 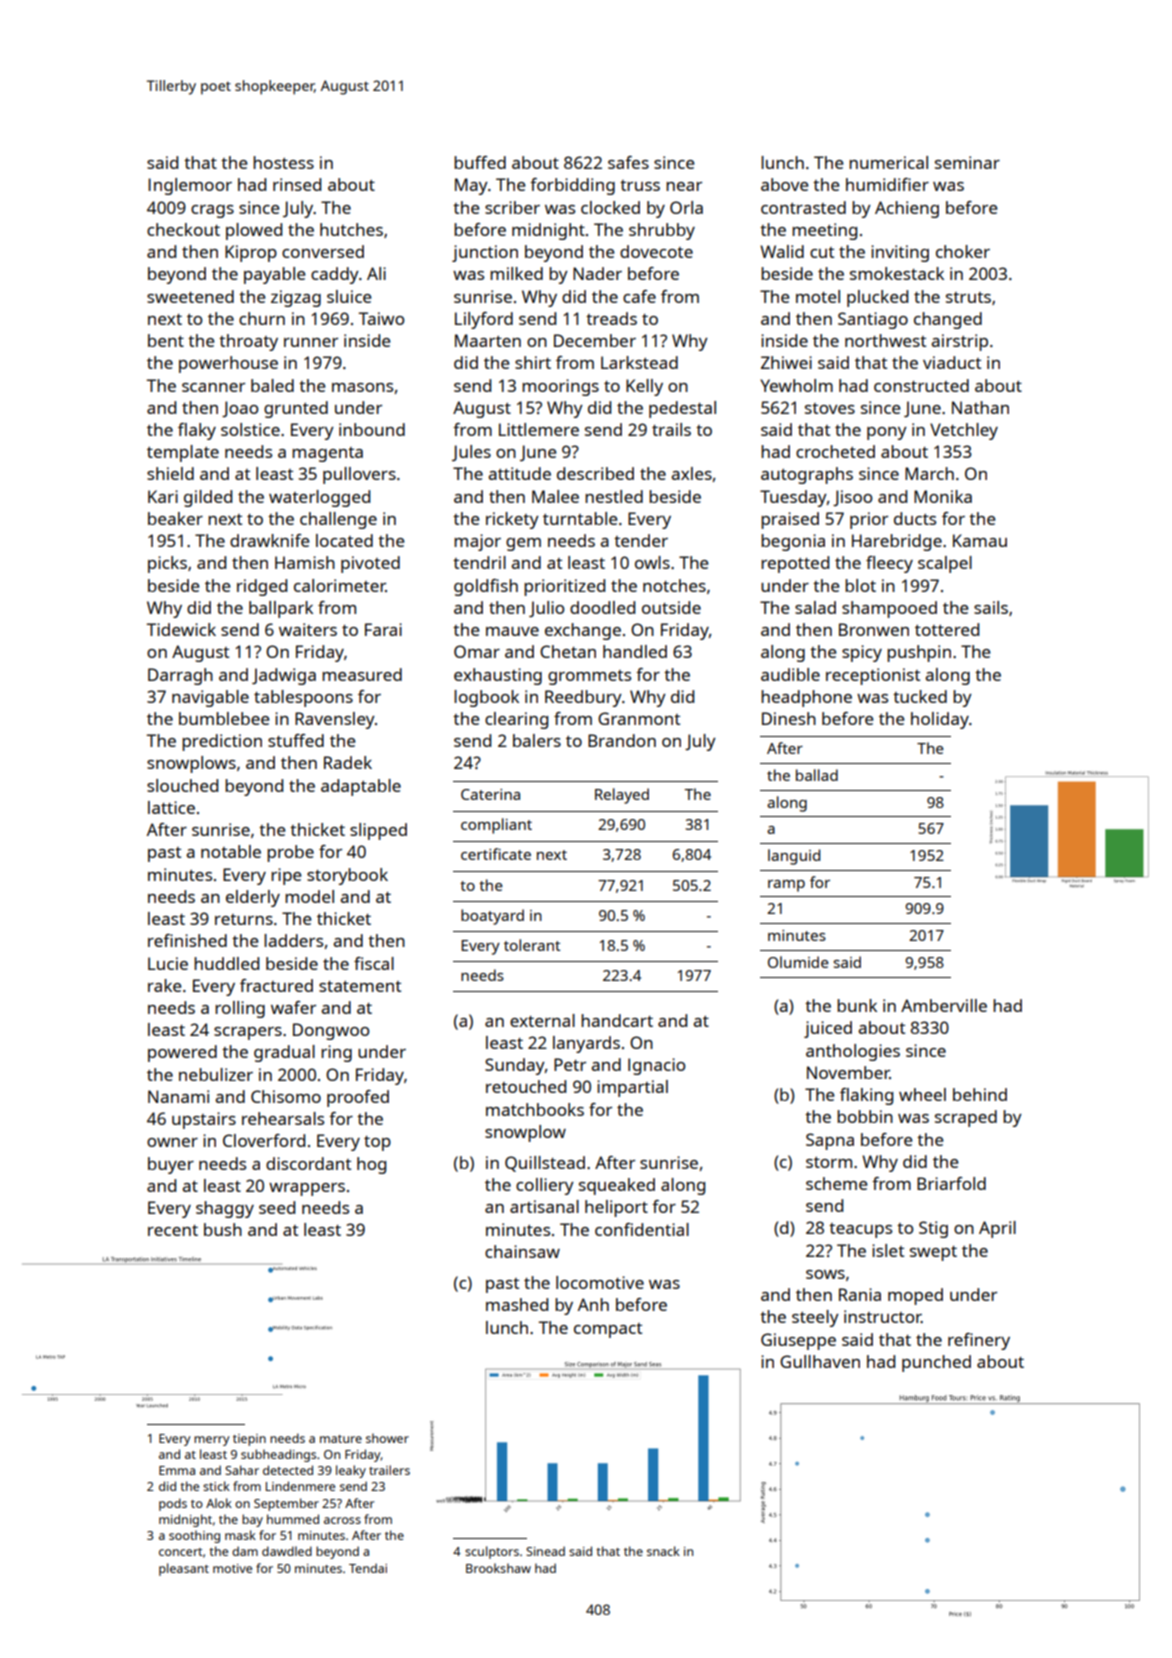 What do you see at coordinates (262, 587) in the document?
I see `ridged` at bounding box center [262, 587].
